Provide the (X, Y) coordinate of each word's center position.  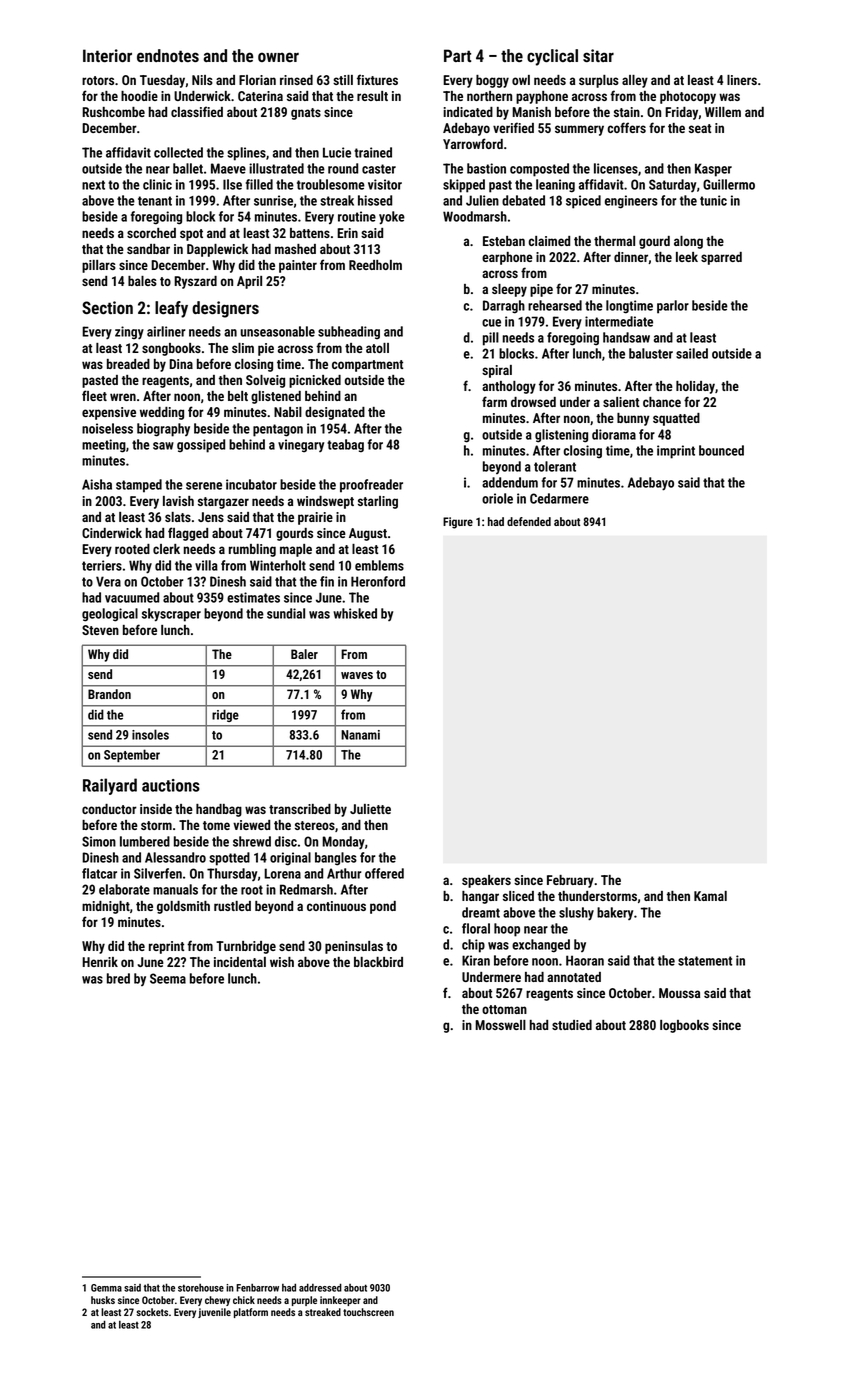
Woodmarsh (475, 216)
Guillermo (729, 184)
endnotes (168, 55)
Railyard (110, 786)
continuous (336, 906)
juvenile (214, 1313)
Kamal (710, 896)
